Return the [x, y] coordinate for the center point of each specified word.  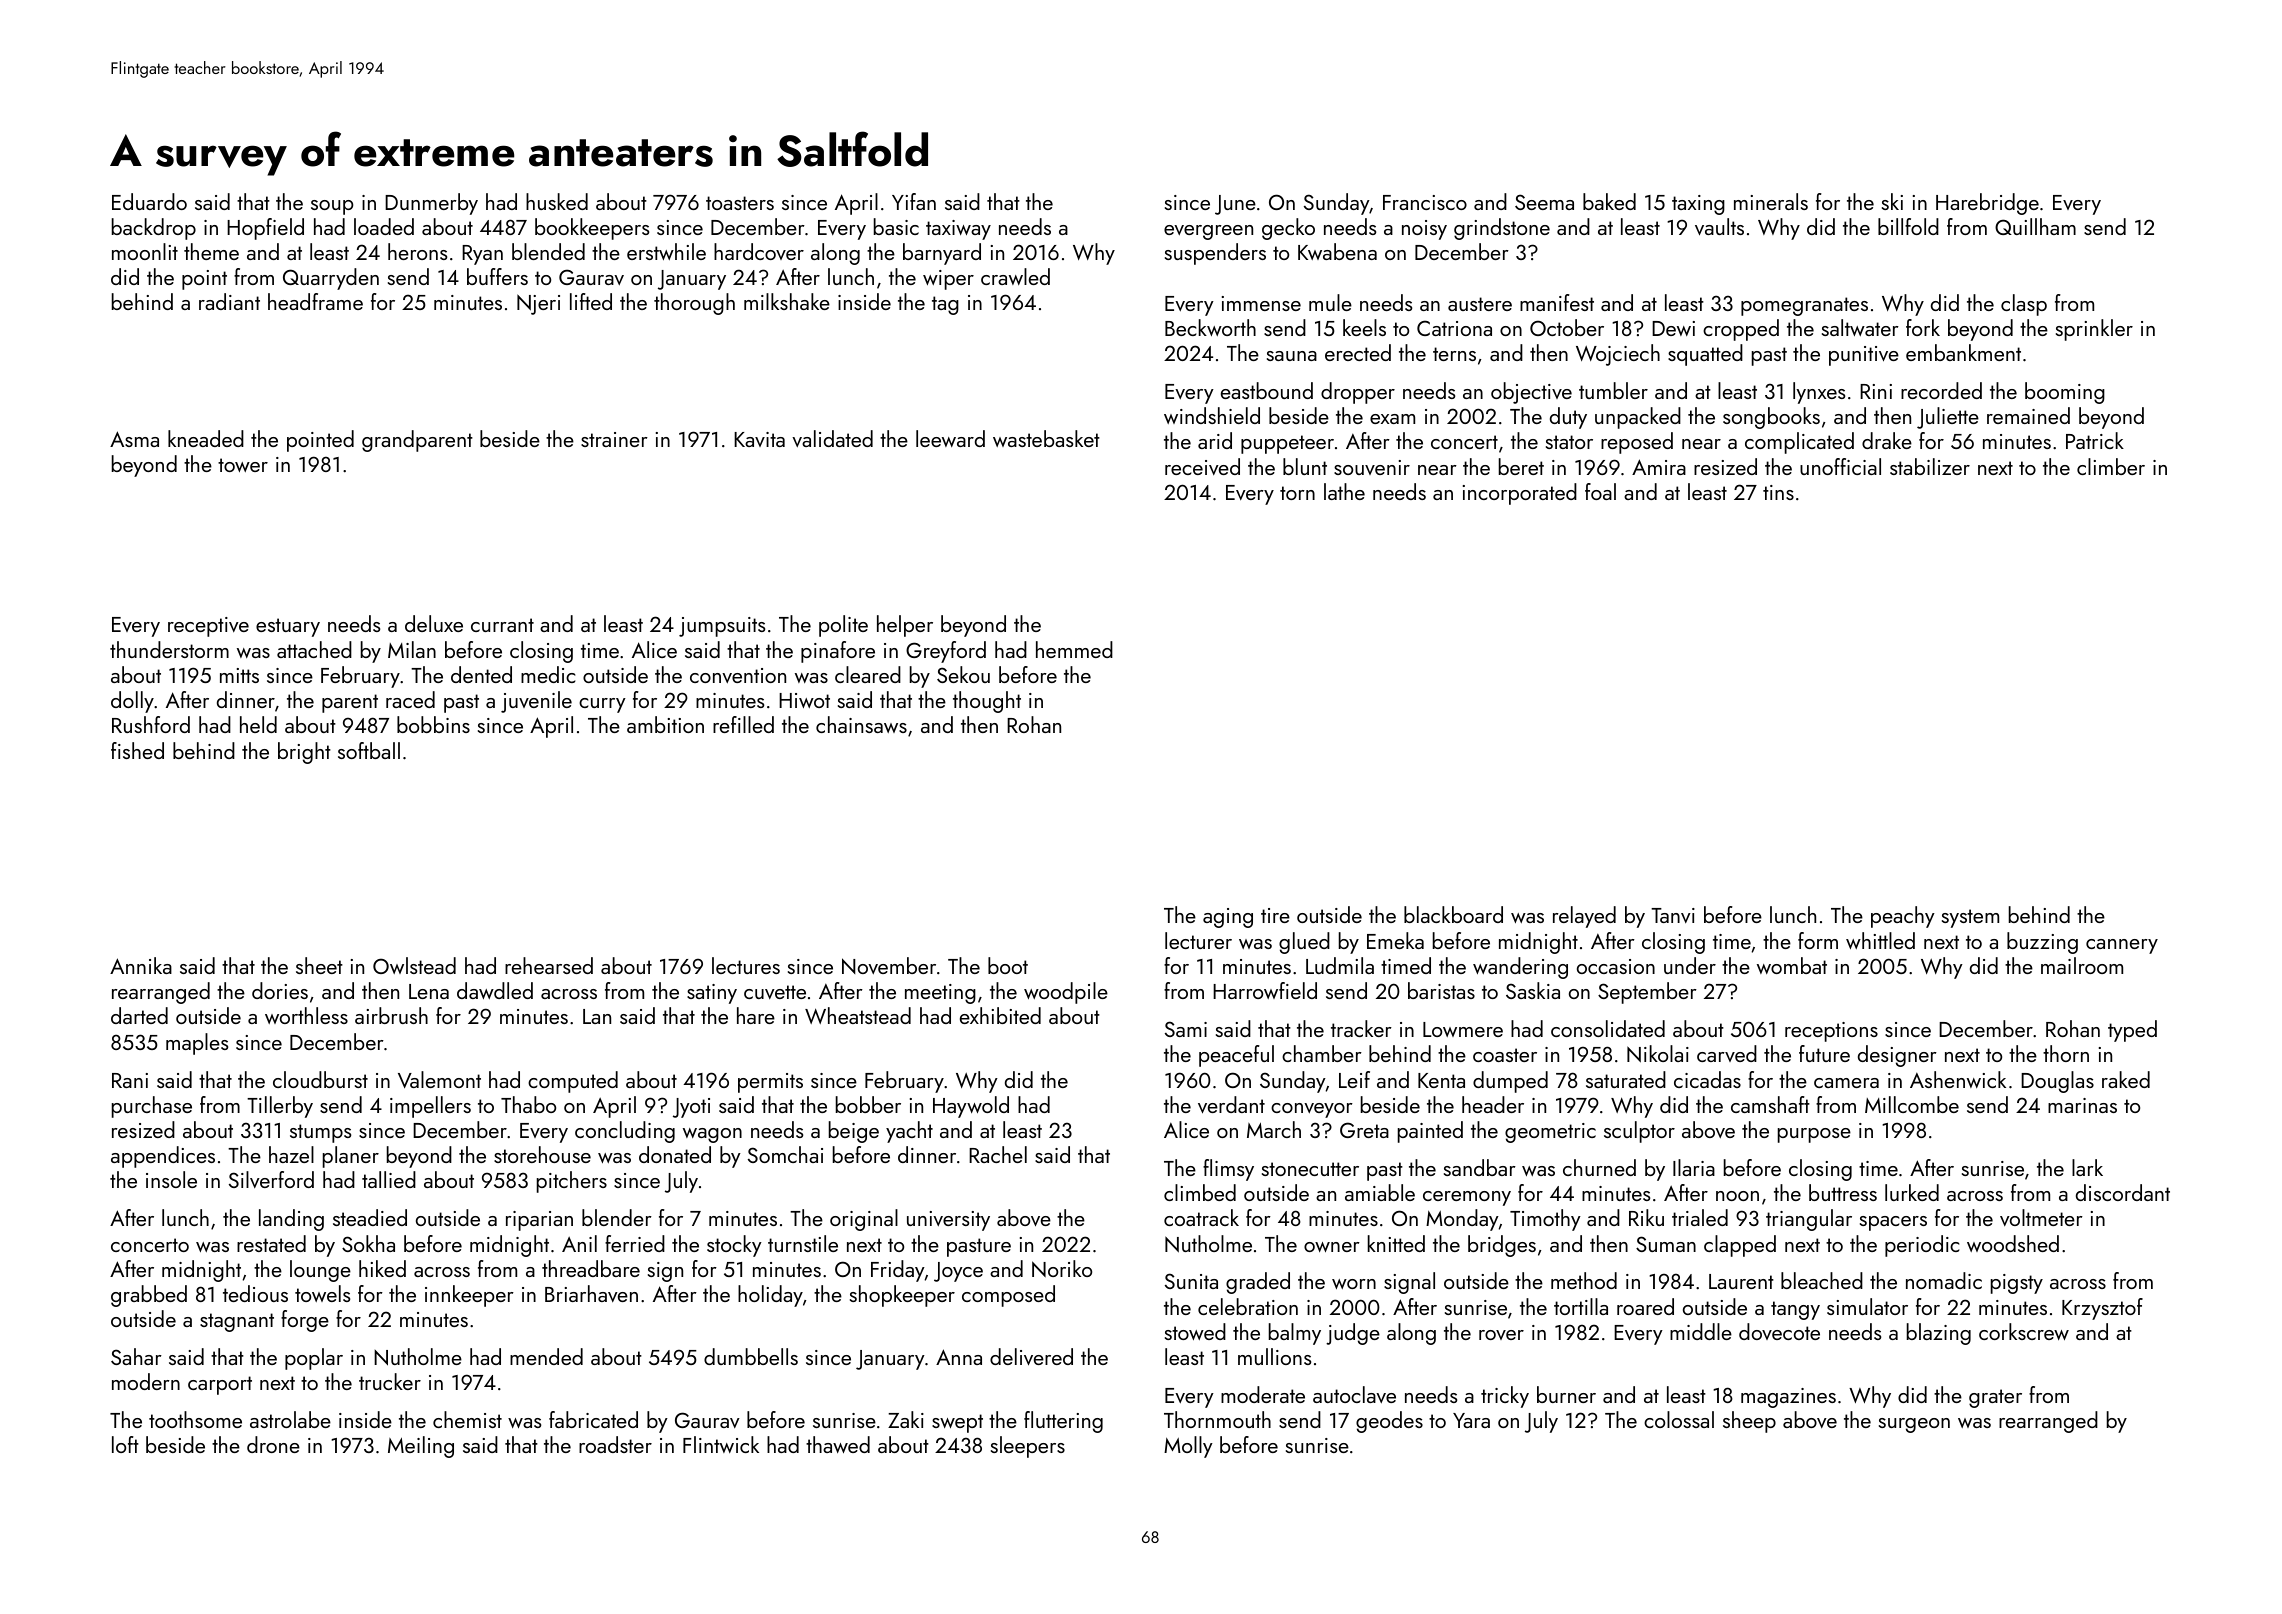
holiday [770, 1296]
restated [271, 1243]
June [1235, 205]
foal [1600, 491]
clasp [2024, 305]
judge [1353, 1334]
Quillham [2035, 226]
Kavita [759, 439]
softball [369, 750]
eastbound [1267, 390]
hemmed [1074, 649]
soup [332, 207]
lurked [1912, 1192]
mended [546, 1356]
